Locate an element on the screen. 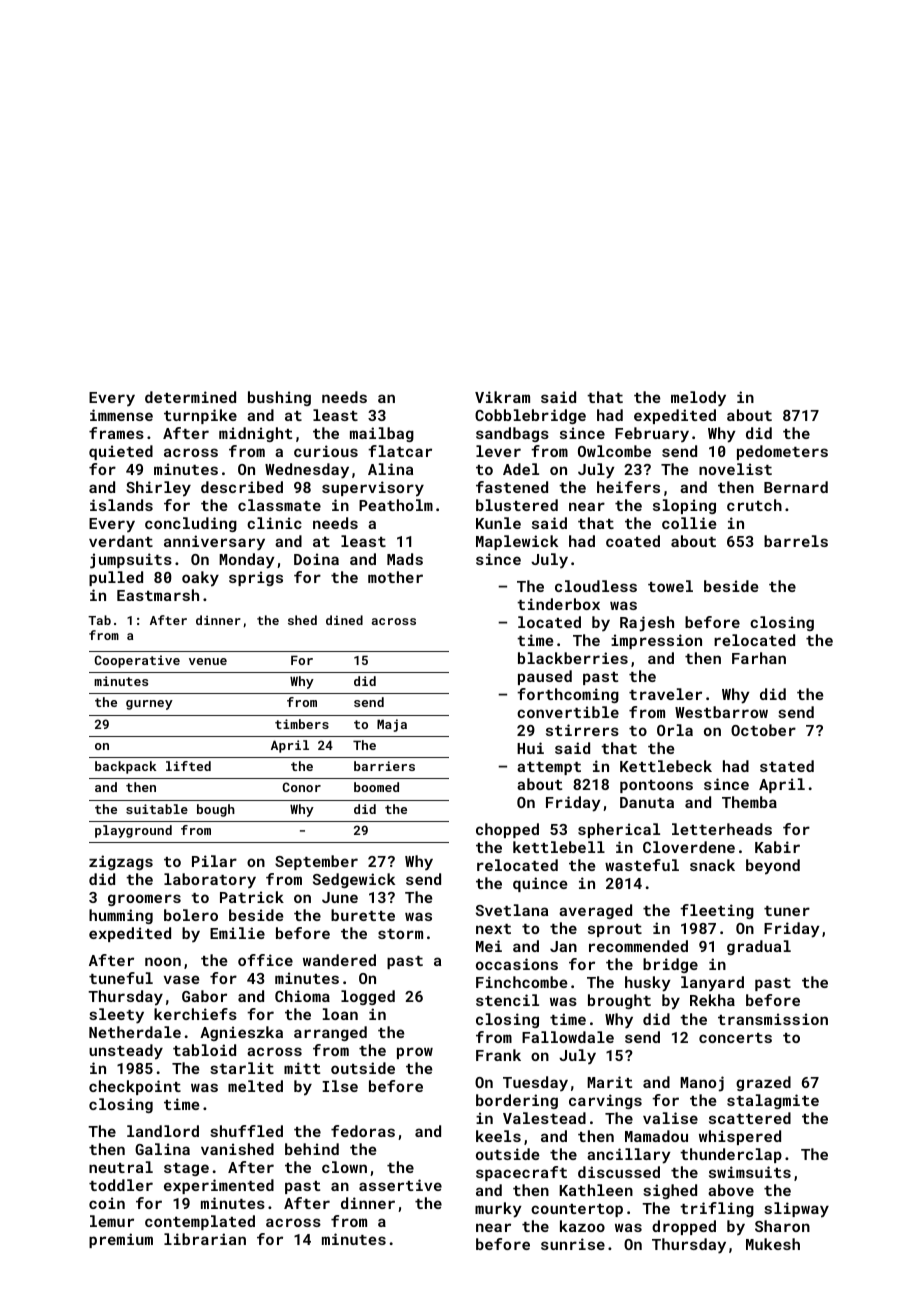 This screenshot has height=1308, width=924. sloping is located at coordinates (684, 506).
